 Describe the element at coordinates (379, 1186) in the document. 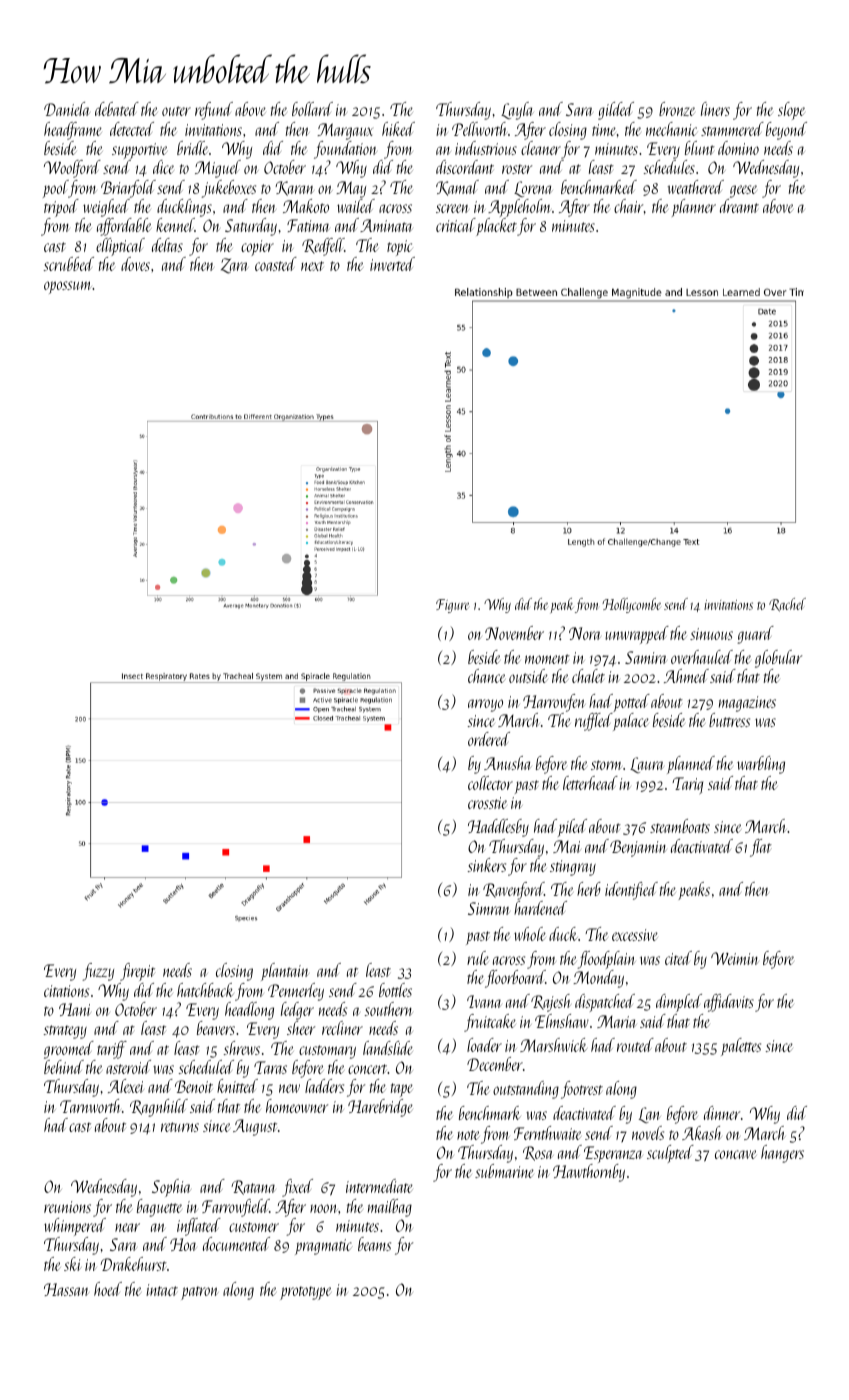

I see `intermediate` at that location.
